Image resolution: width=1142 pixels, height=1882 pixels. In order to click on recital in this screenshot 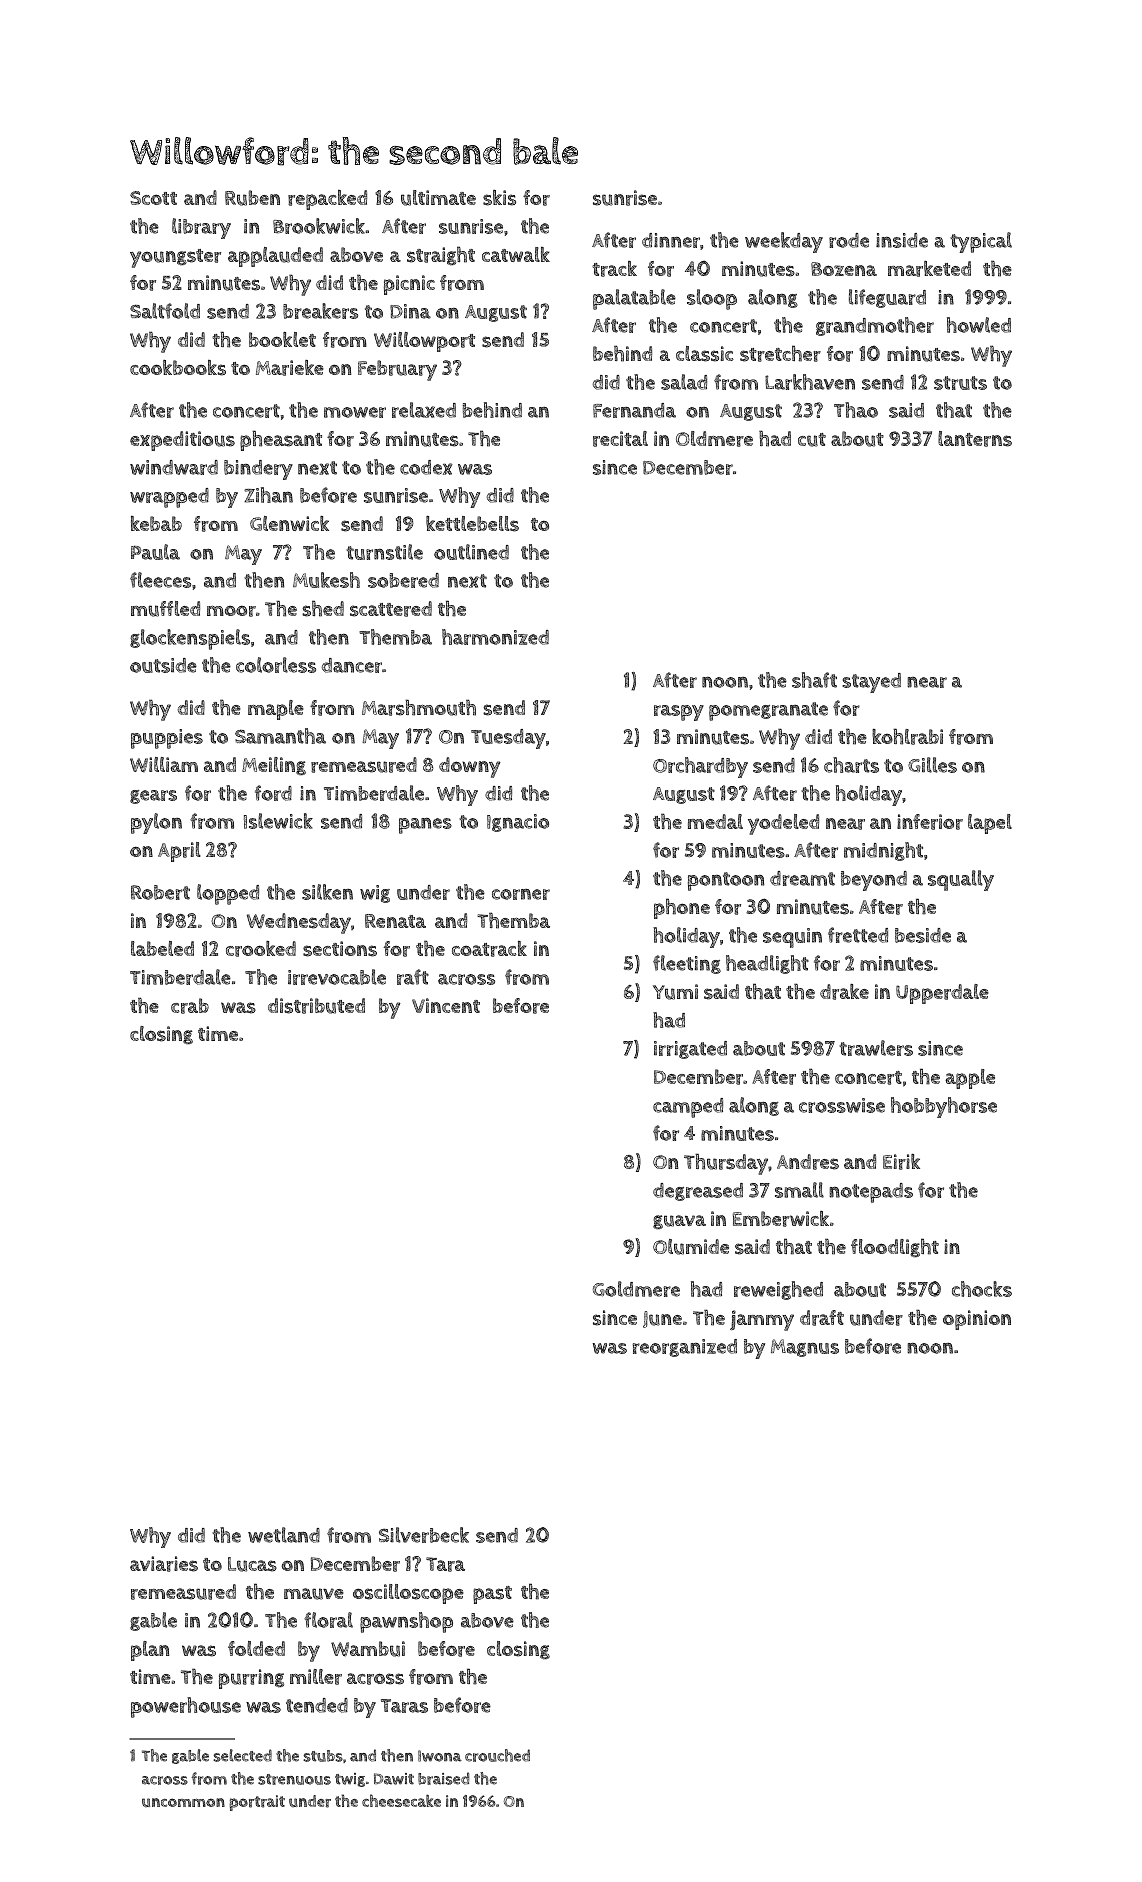, I will do `click(620, 439)`.
